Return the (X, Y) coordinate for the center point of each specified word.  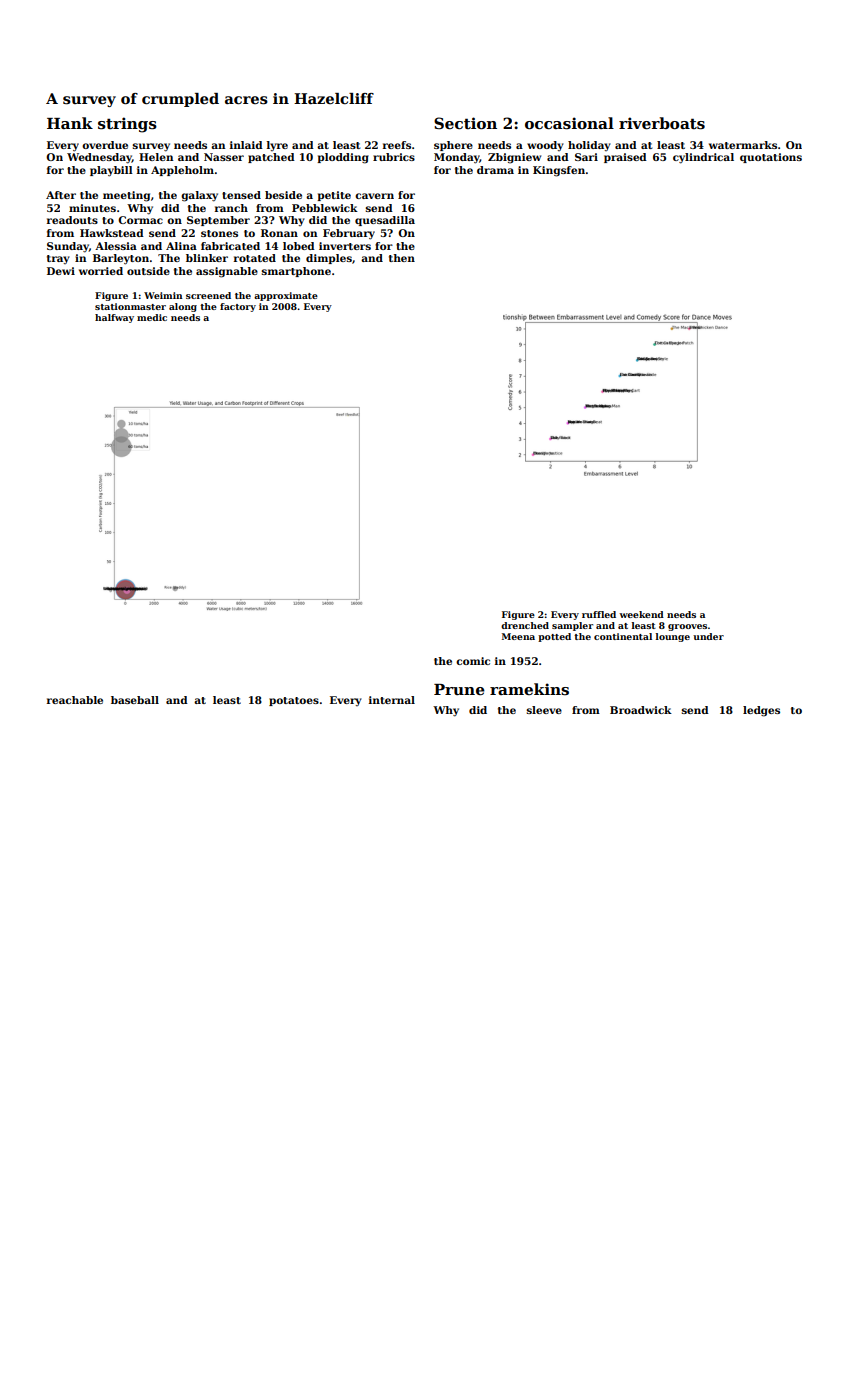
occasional (569, 123)
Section (465, 123)
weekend (641, 614)
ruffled (599, 614)
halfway (114, 318)
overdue (105, 145)
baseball (135, 700)
